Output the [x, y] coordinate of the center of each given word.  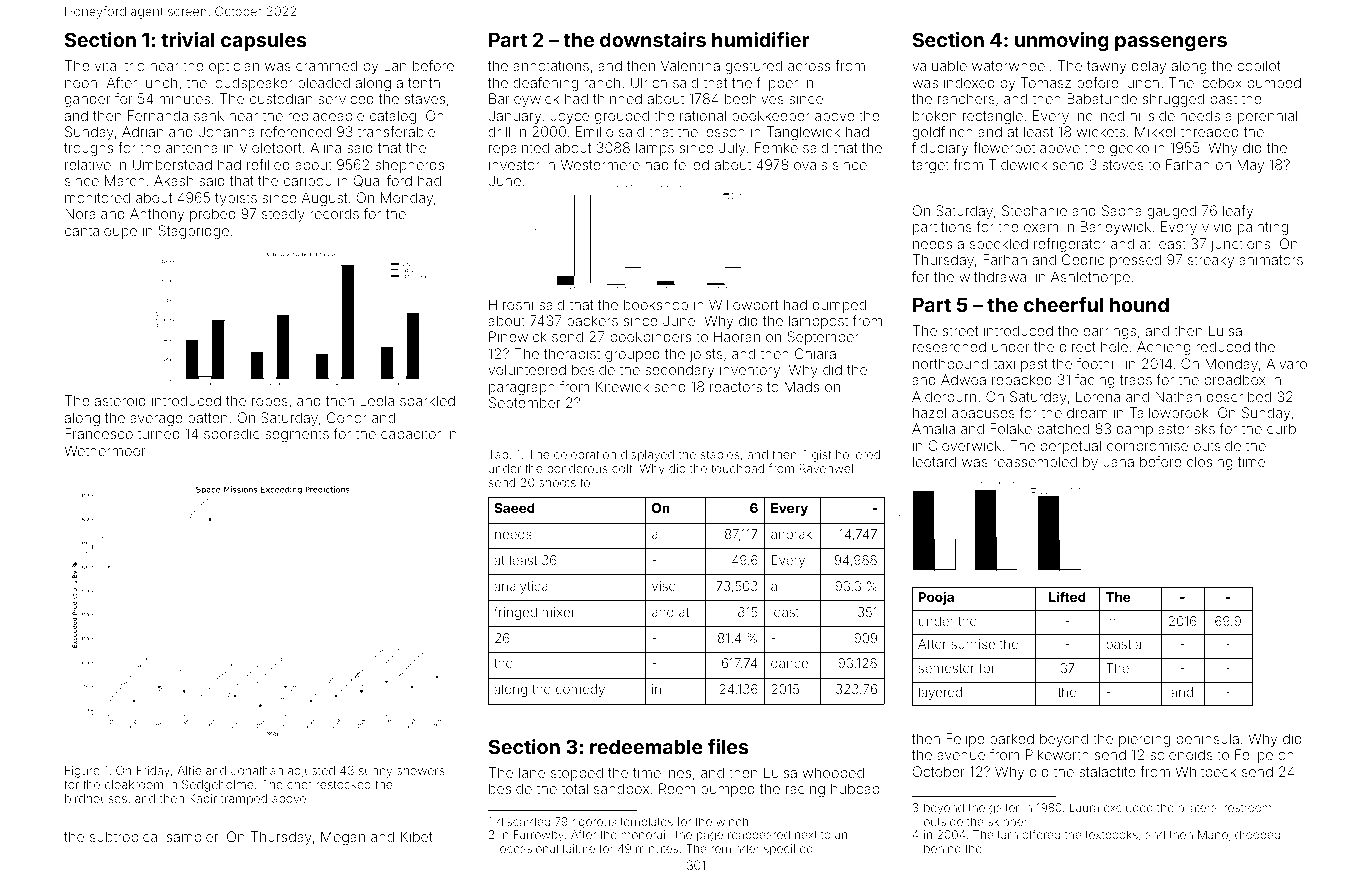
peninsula [1208, 740]
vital [107, 65]
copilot [1259, 67]
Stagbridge [194, 232]
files [728, 746]
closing [1210, 463]
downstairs [653, 39]
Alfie [189, 770]
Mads [802, 386]
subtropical [125, 838]
